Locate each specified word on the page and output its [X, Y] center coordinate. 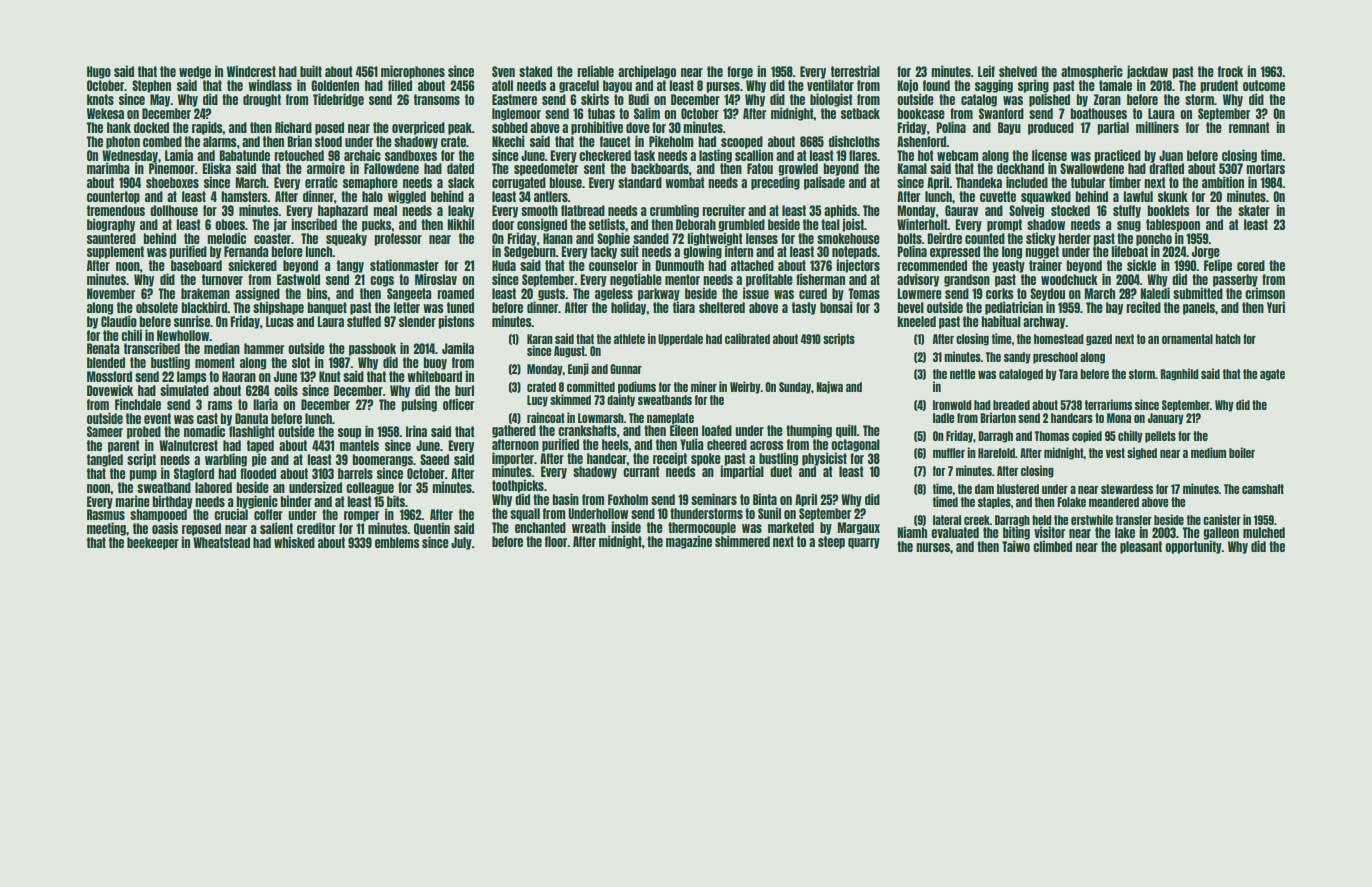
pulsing [419, 405]
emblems [397, 542]
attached [752, 265]
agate [1272, 375]
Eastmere [514, 99]
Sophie [613, 239]
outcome [1264, 85]
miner [704, 386]
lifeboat [1129, 251]
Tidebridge [338, 100]
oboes [230, 224]
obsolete [157, 307]
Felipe [1218, 266]
